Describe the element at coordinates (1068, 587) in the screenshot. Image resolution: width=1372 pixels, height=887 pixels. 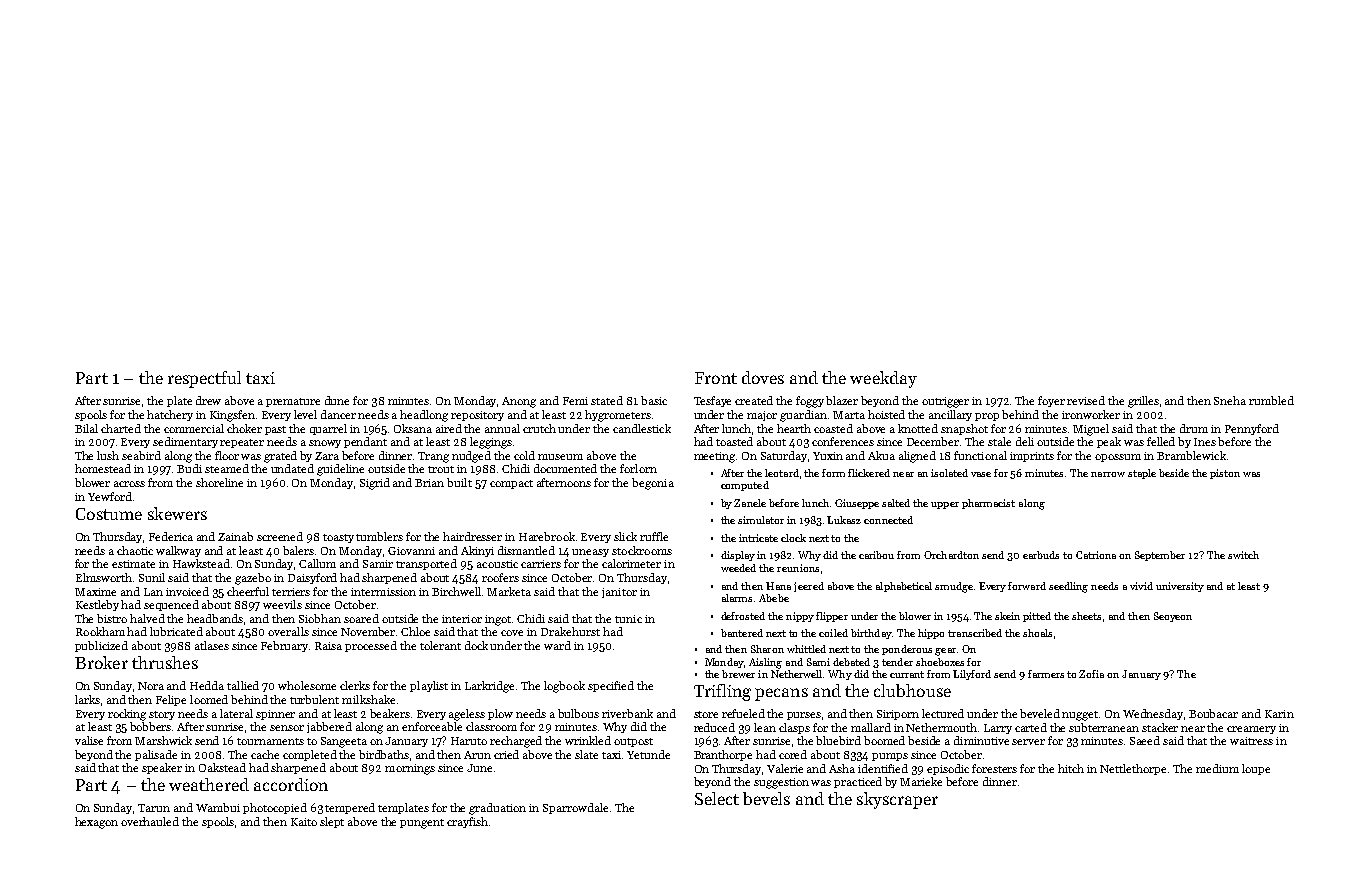
I see `seedling` at that location.
